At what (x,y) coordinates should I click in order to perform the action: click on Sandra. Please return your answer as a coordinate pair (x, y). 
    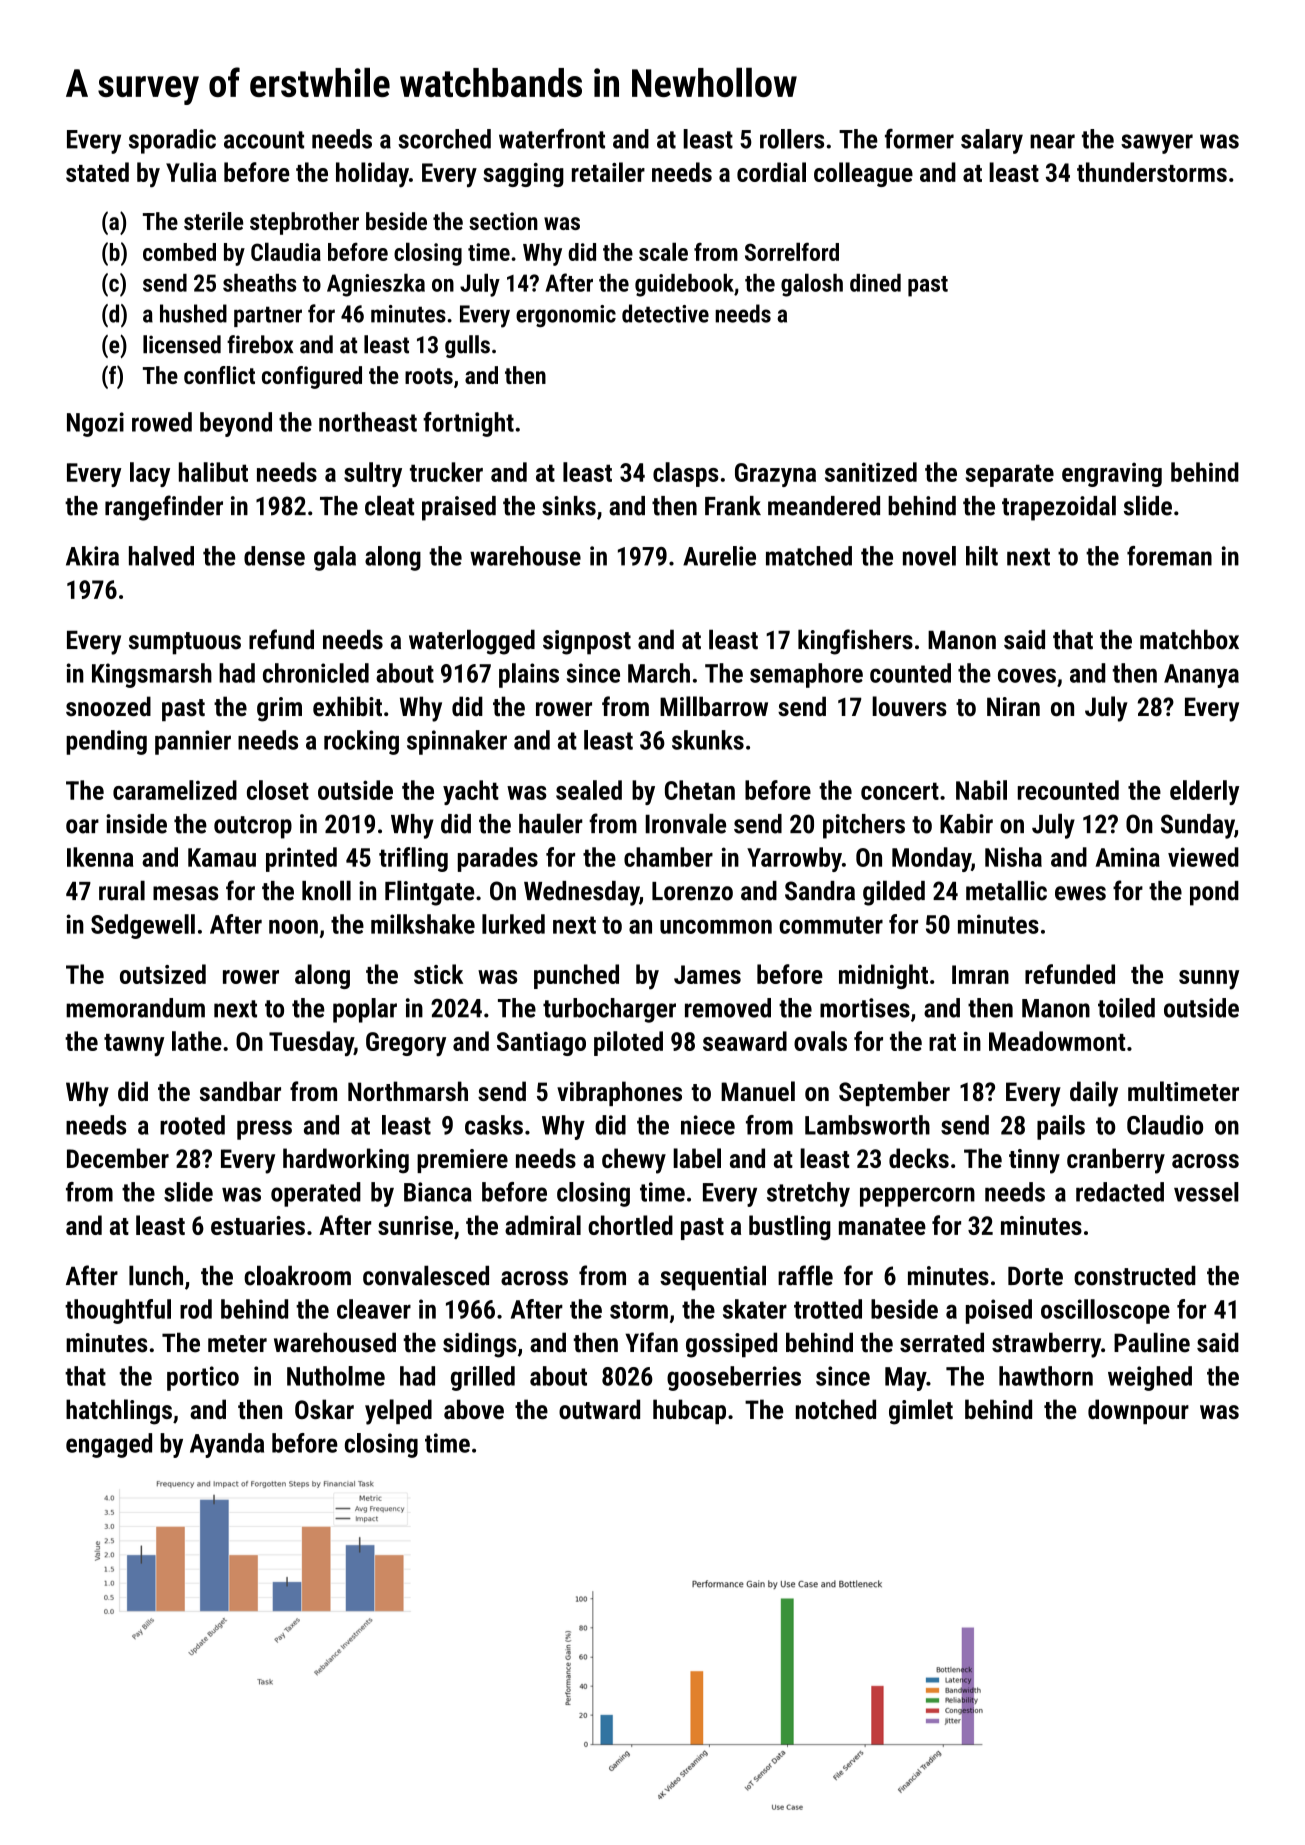
    Looking at the image, I should click on (820, 891).
